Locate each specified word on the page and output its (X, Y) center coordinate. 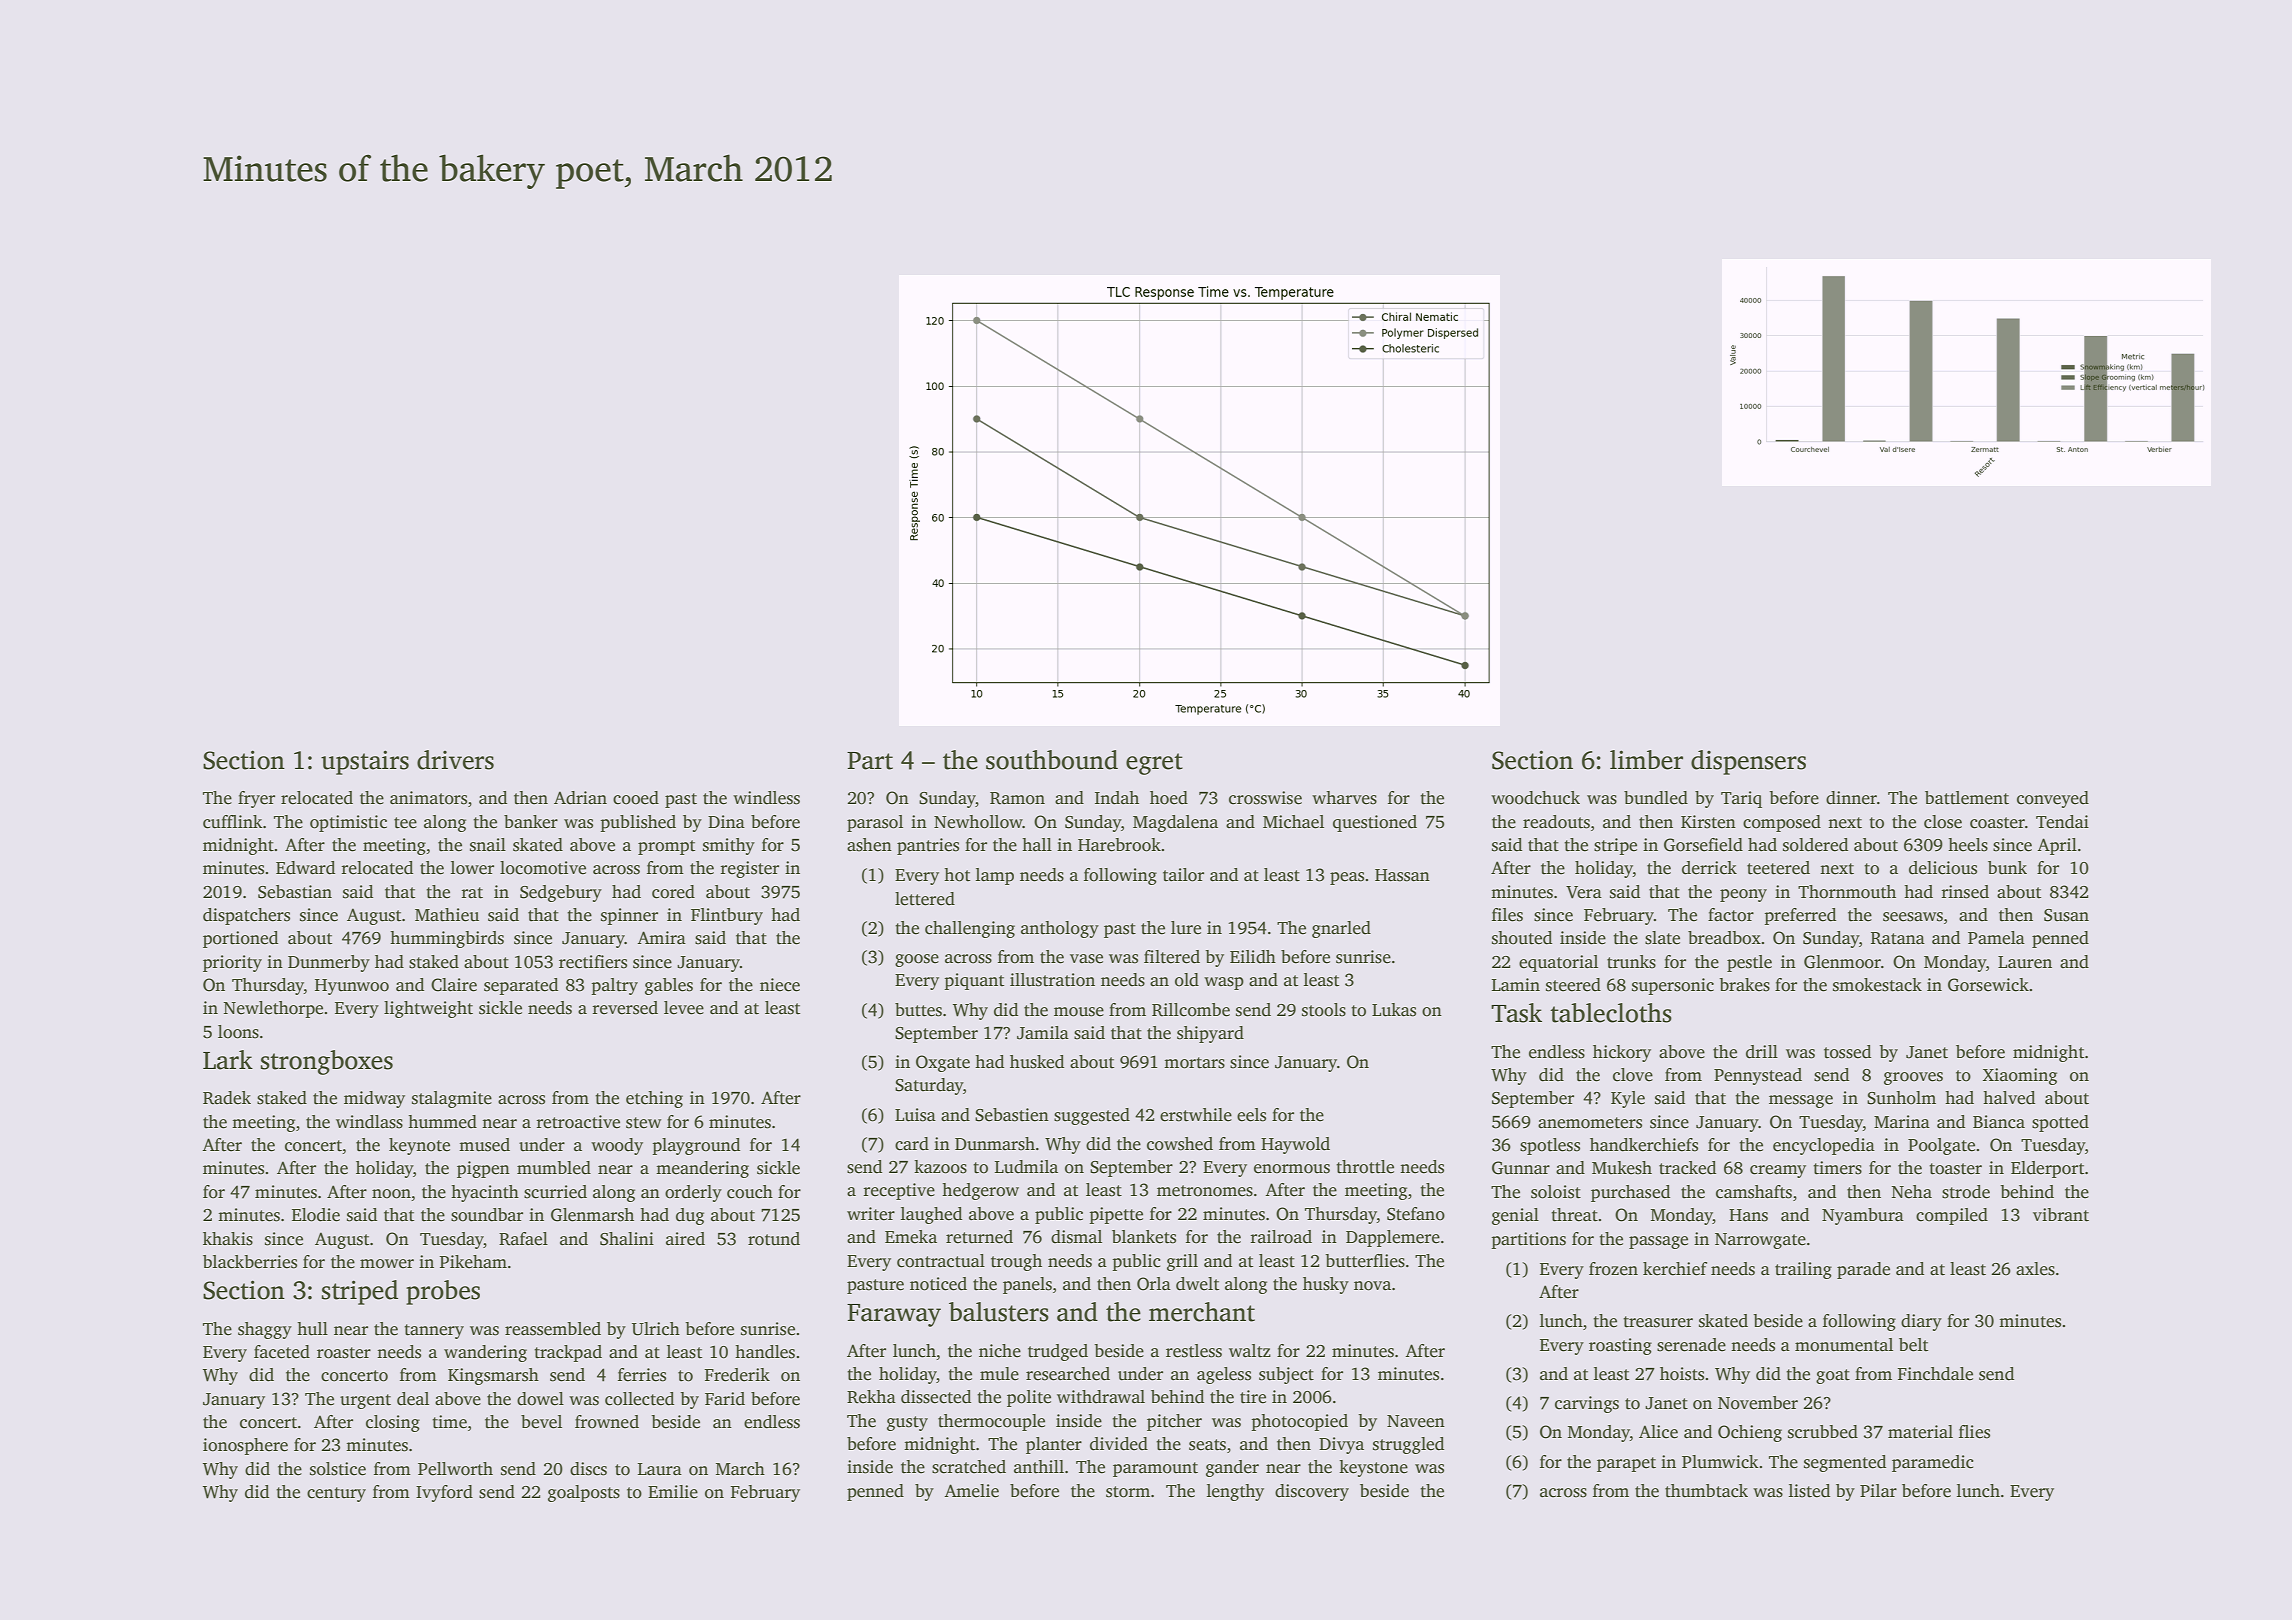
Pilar (1878, 1491)
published (638, 823)
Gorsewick (1988, 985)
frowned (607, 1422)
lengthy (1235, 1492)
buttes (918, 1010)
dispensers (1748, 762)
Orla (1154, 1284)
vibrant (2061, 1215)
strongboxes (327, 1062)
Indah (1117, 798)
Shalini (627, 1239)
